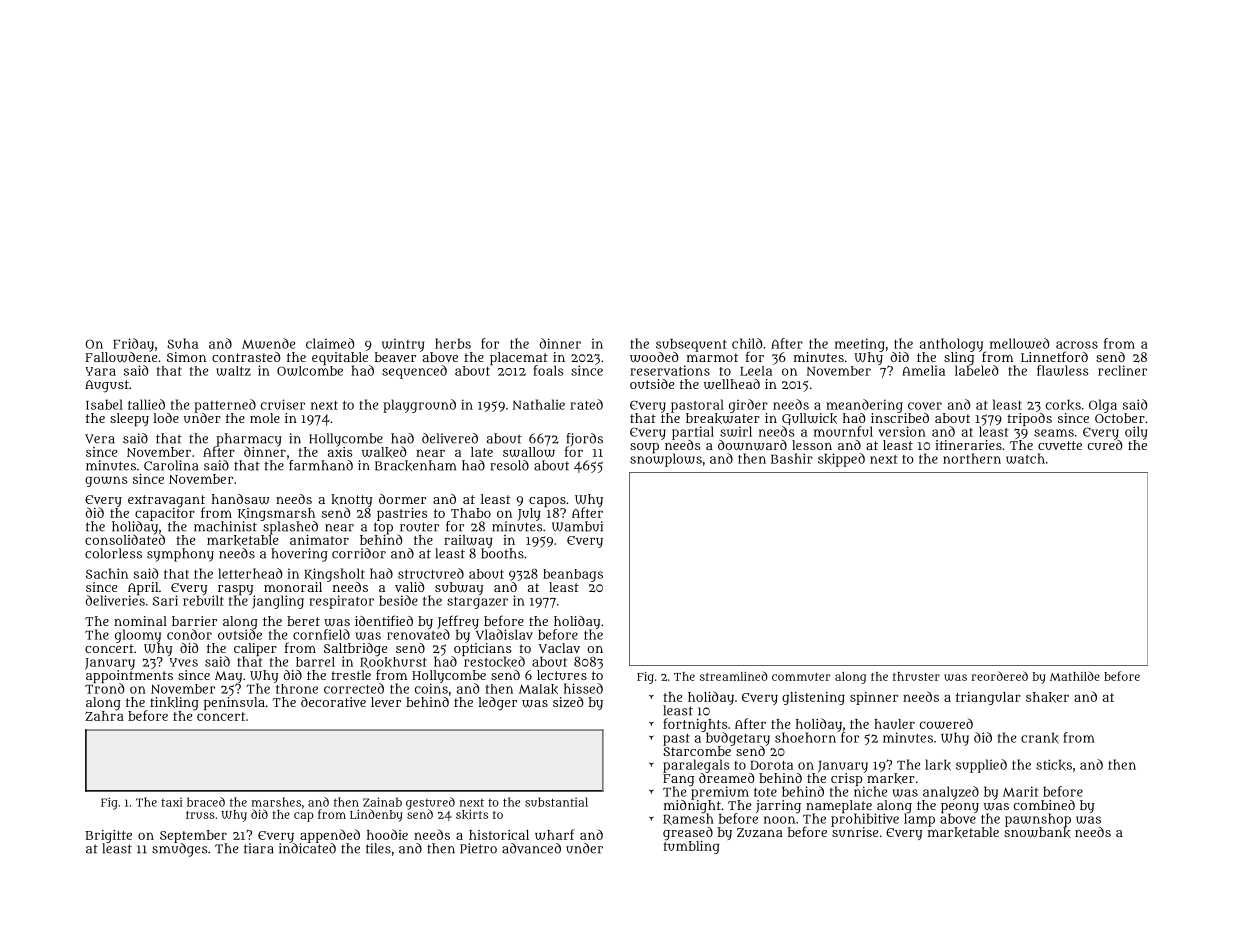  Describe the element at coordinates (1075, 676) in the image. I see `Mathilde` at that location.
